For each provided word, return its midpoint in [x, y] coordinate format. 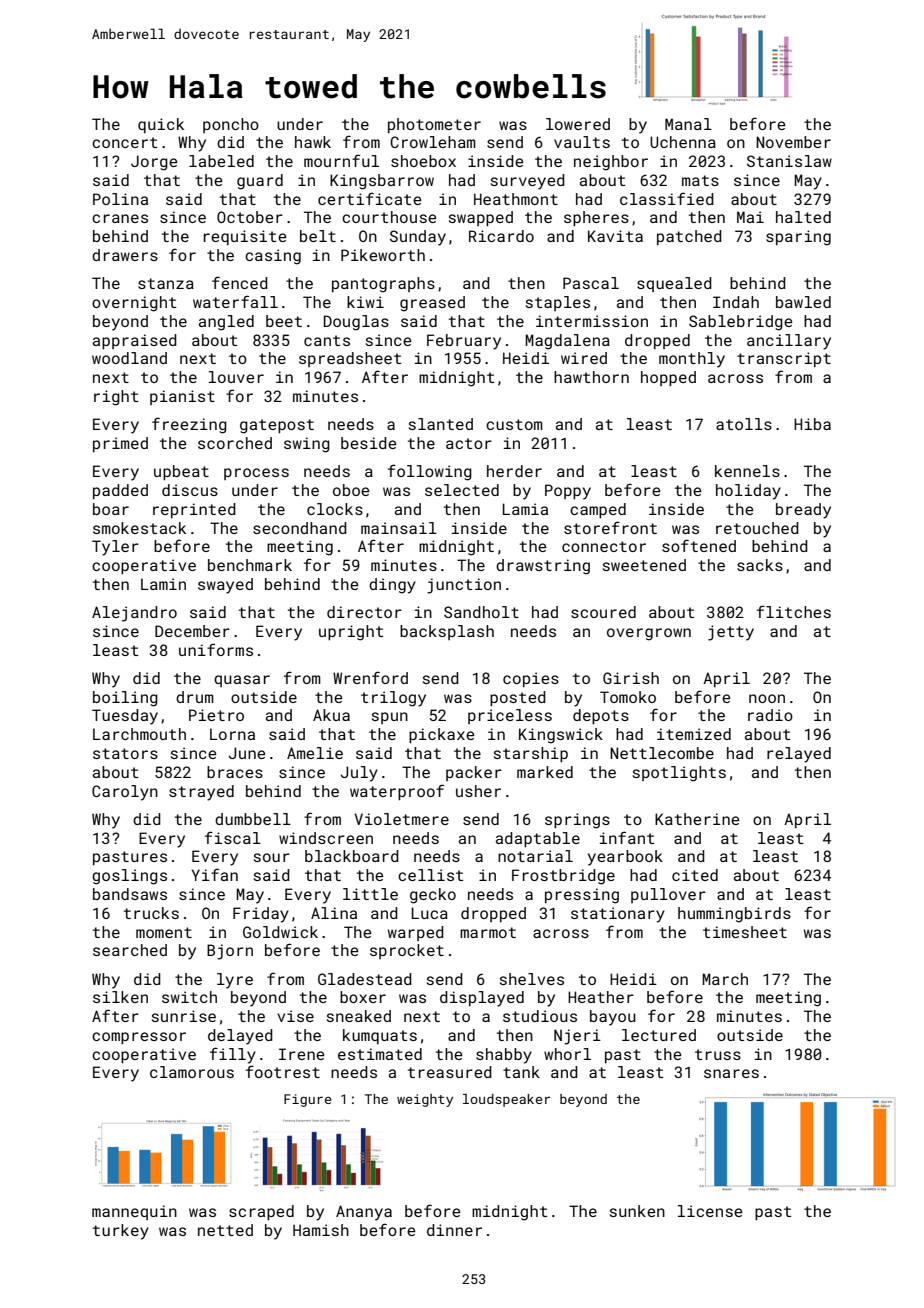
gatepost [277, 426]
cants [327, 340]
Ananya [364, 1213]
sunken [637, 1211]
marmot [488, 932]
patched [689, 237]
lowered [578, 124]
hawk [313, 142]
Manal [688, 124]
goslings [129, 877]
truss [718, 1054]
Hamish [321, 1230]
